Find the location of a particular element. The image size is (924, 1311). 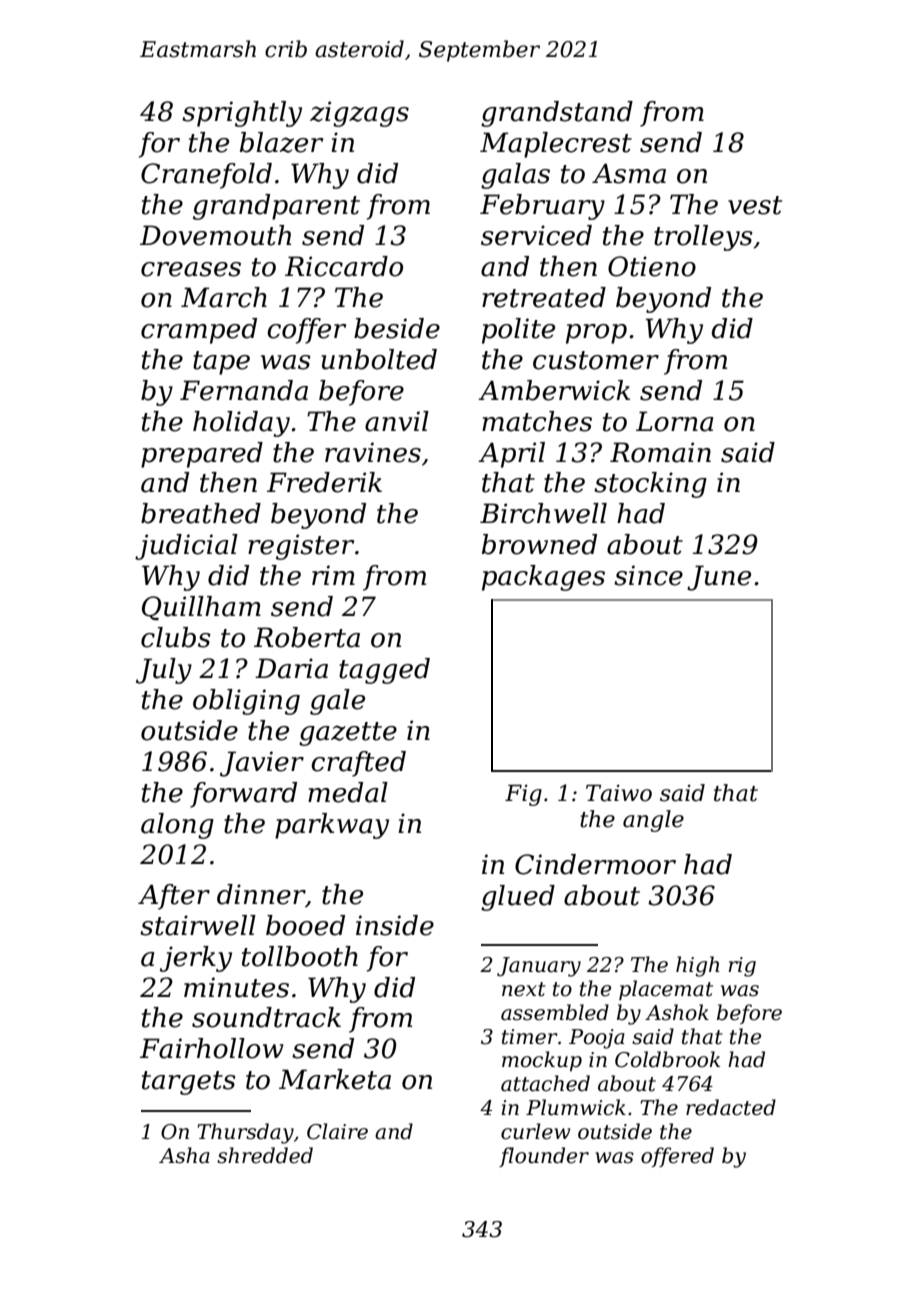

Asha is located at coordinates (184, 1155).
